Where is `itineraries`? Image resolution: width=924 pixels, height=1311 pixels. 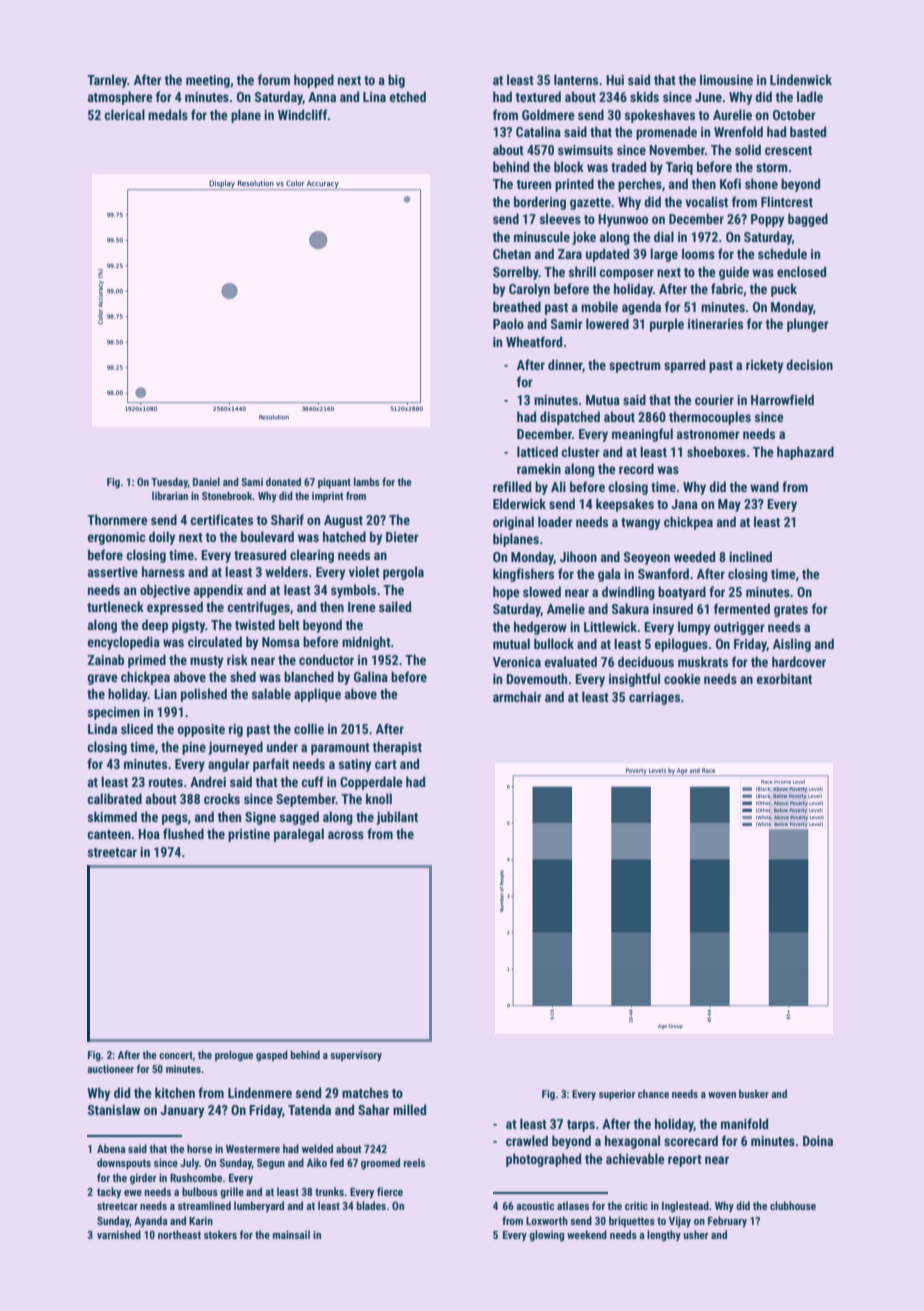
itineraries is located at coordinates (715, 324).
